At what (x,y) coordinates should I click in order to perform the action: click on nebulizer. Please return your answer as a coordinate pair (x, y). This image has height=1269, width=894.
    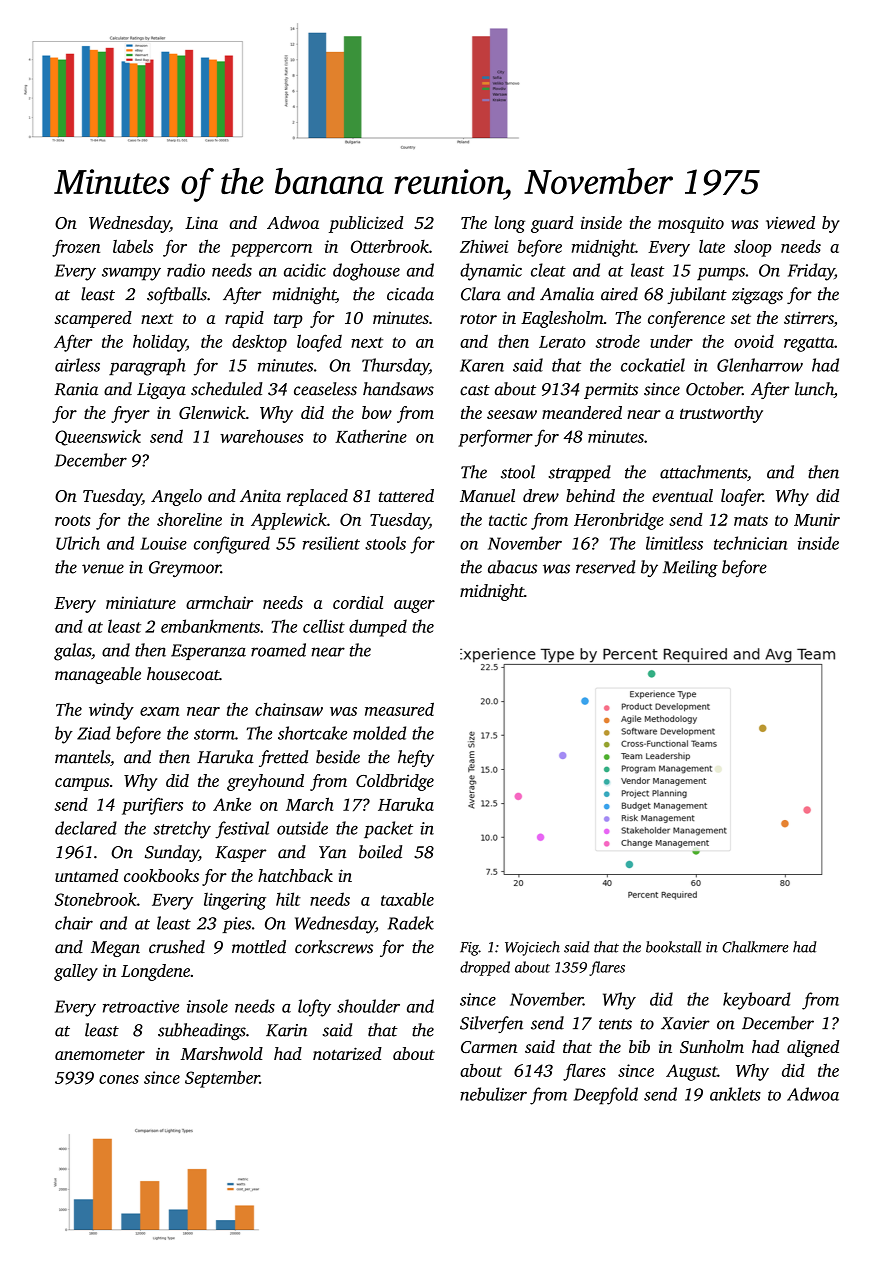
    Looking at the image, I should click on (493, 1094).
